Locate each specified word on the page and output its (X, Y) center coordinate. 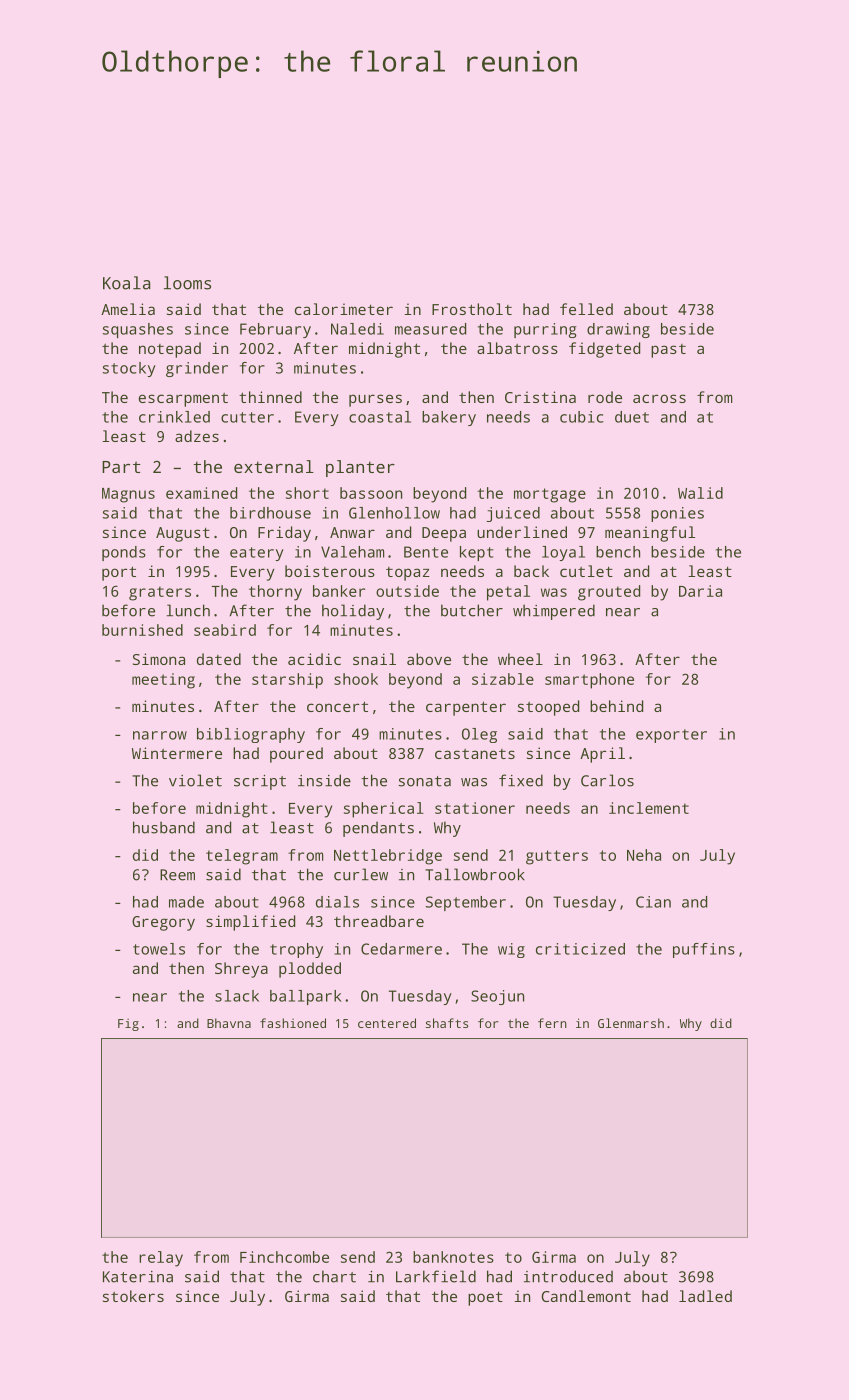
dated (219, 659)
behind (616, 706)
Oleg (479, 735)
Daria (700, 591)
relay (161, 1259)
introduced (568, 1276)
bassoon (371, 493)
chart (334, 1276)
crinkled (174, 417)
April (602, 755)
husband (164, 827)
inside (324, 780)
